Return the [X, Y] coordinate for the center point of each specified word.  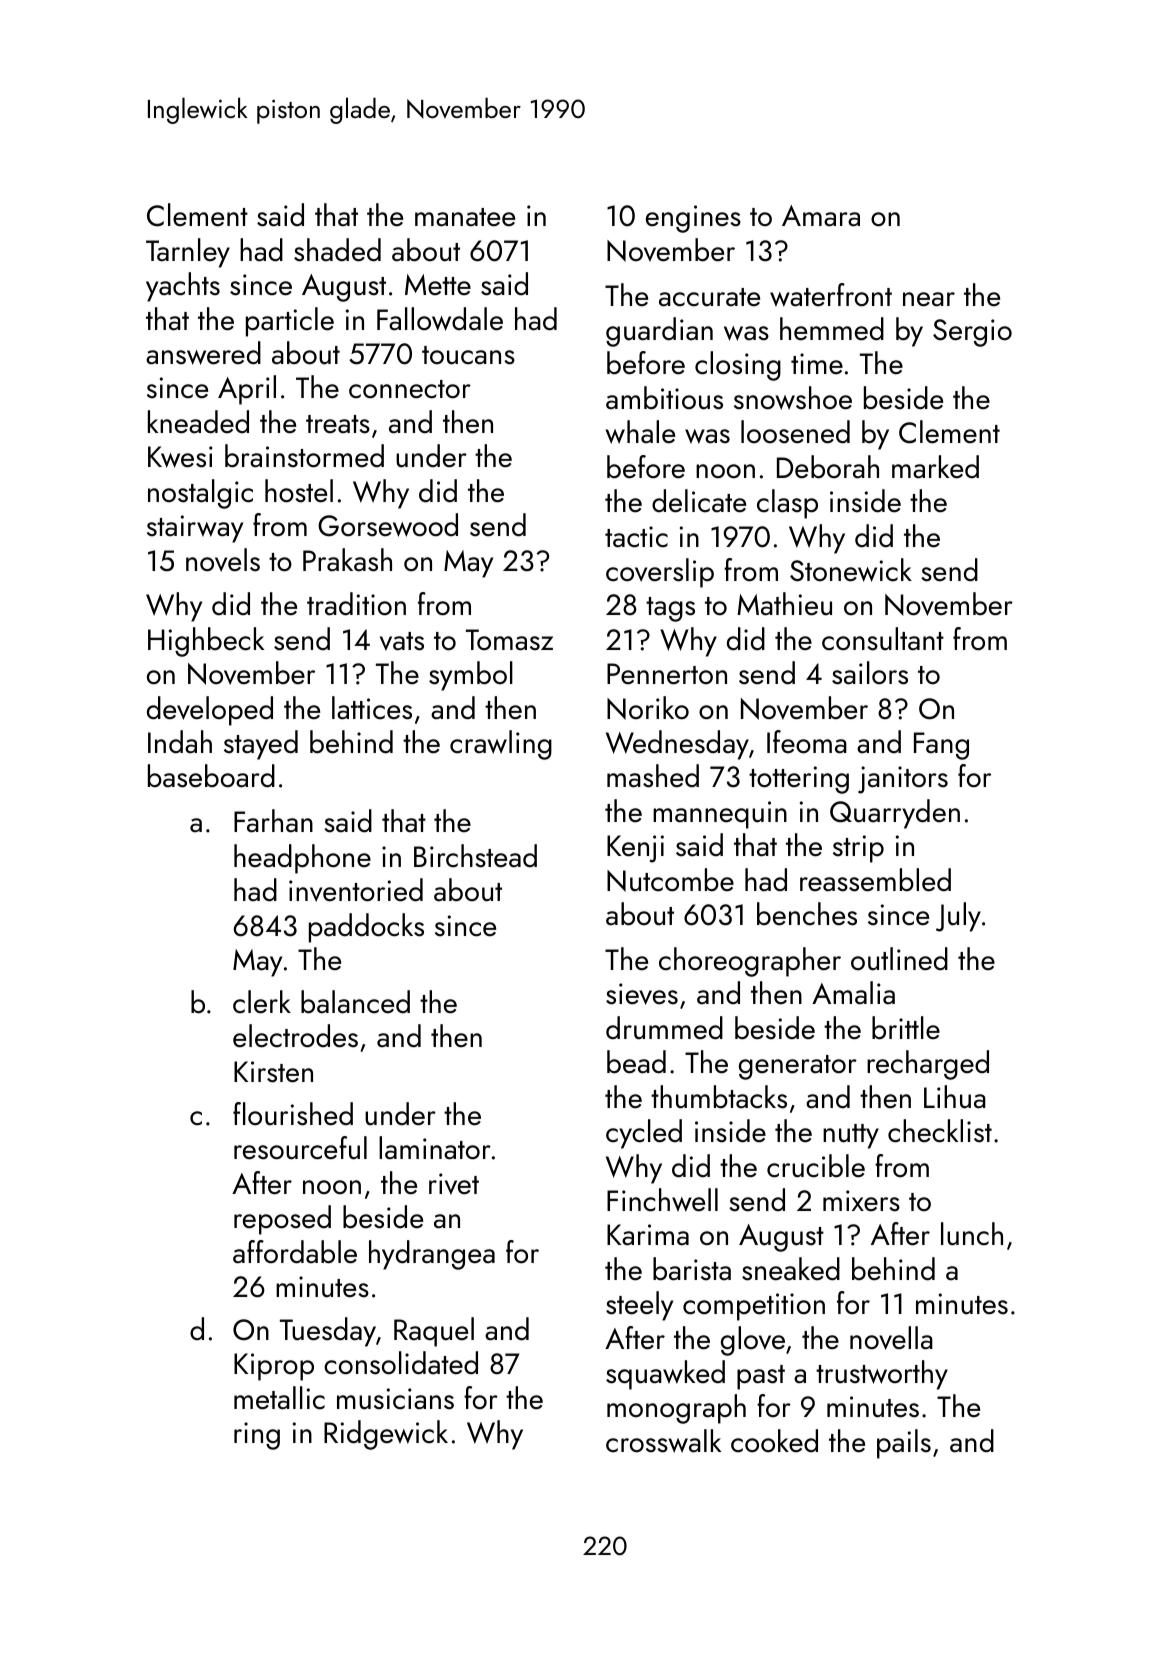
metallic [279, 1398]
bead [636, 1062]
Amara [821, 216]
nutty [851, 1136]
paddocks [366, 928]
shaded [337, 250]
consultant [883, 639]
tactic [636, 537]
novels [223, 560]
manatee [465, 217]
